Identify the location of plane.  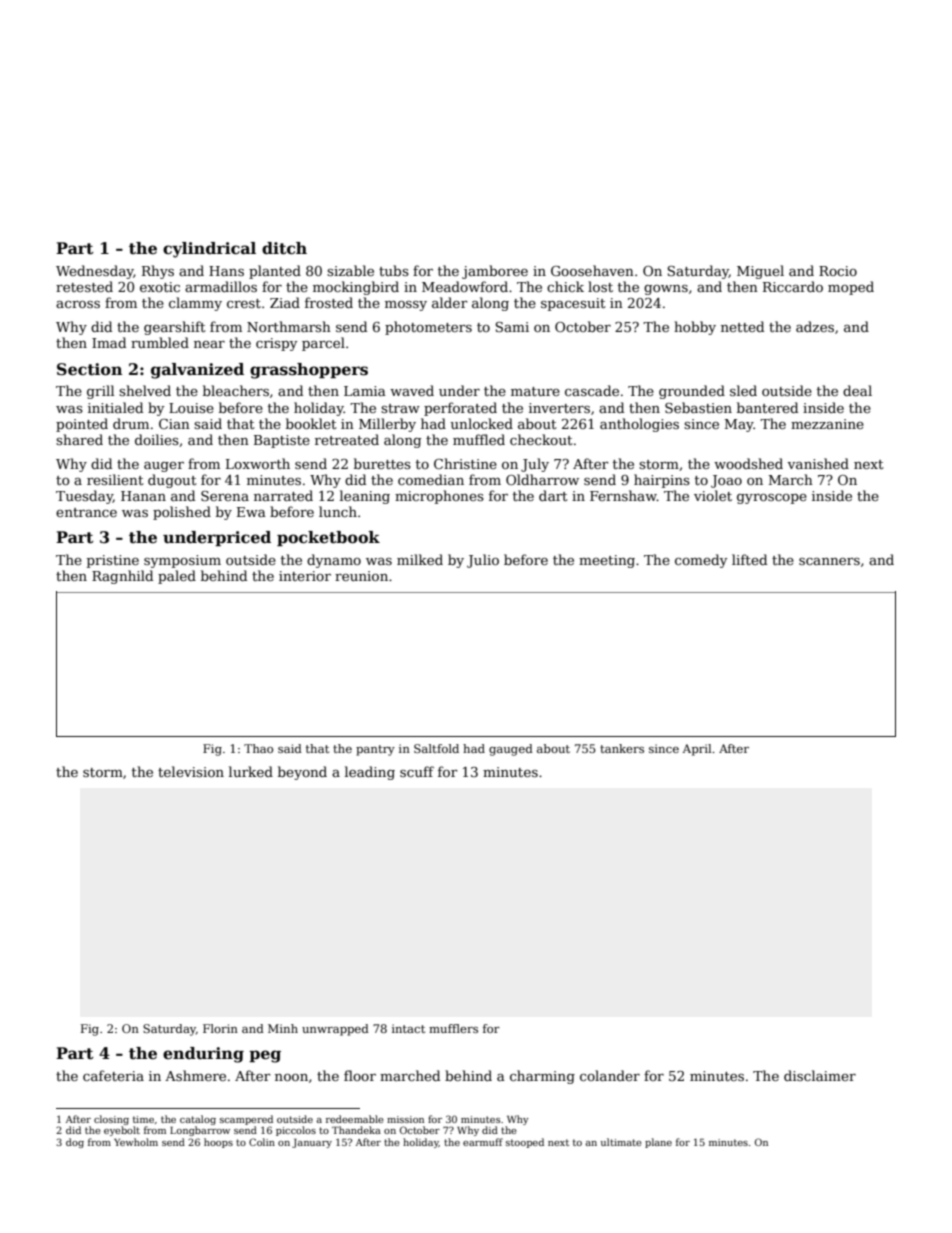
(658, 1143).
